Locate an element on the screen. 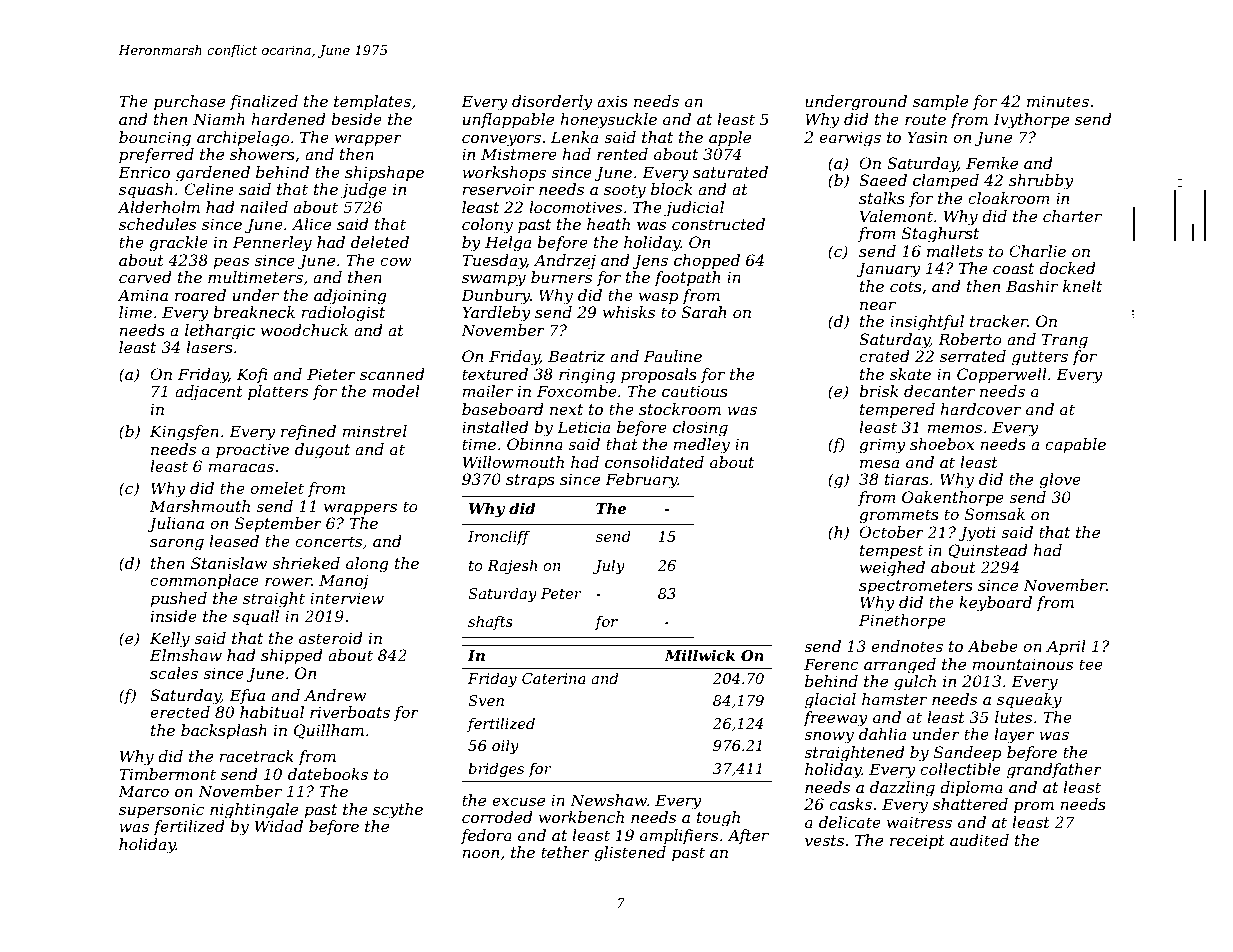 The height and width of the screenshot is (952, 1233). Millwick is located at coordinates (699, 655).
